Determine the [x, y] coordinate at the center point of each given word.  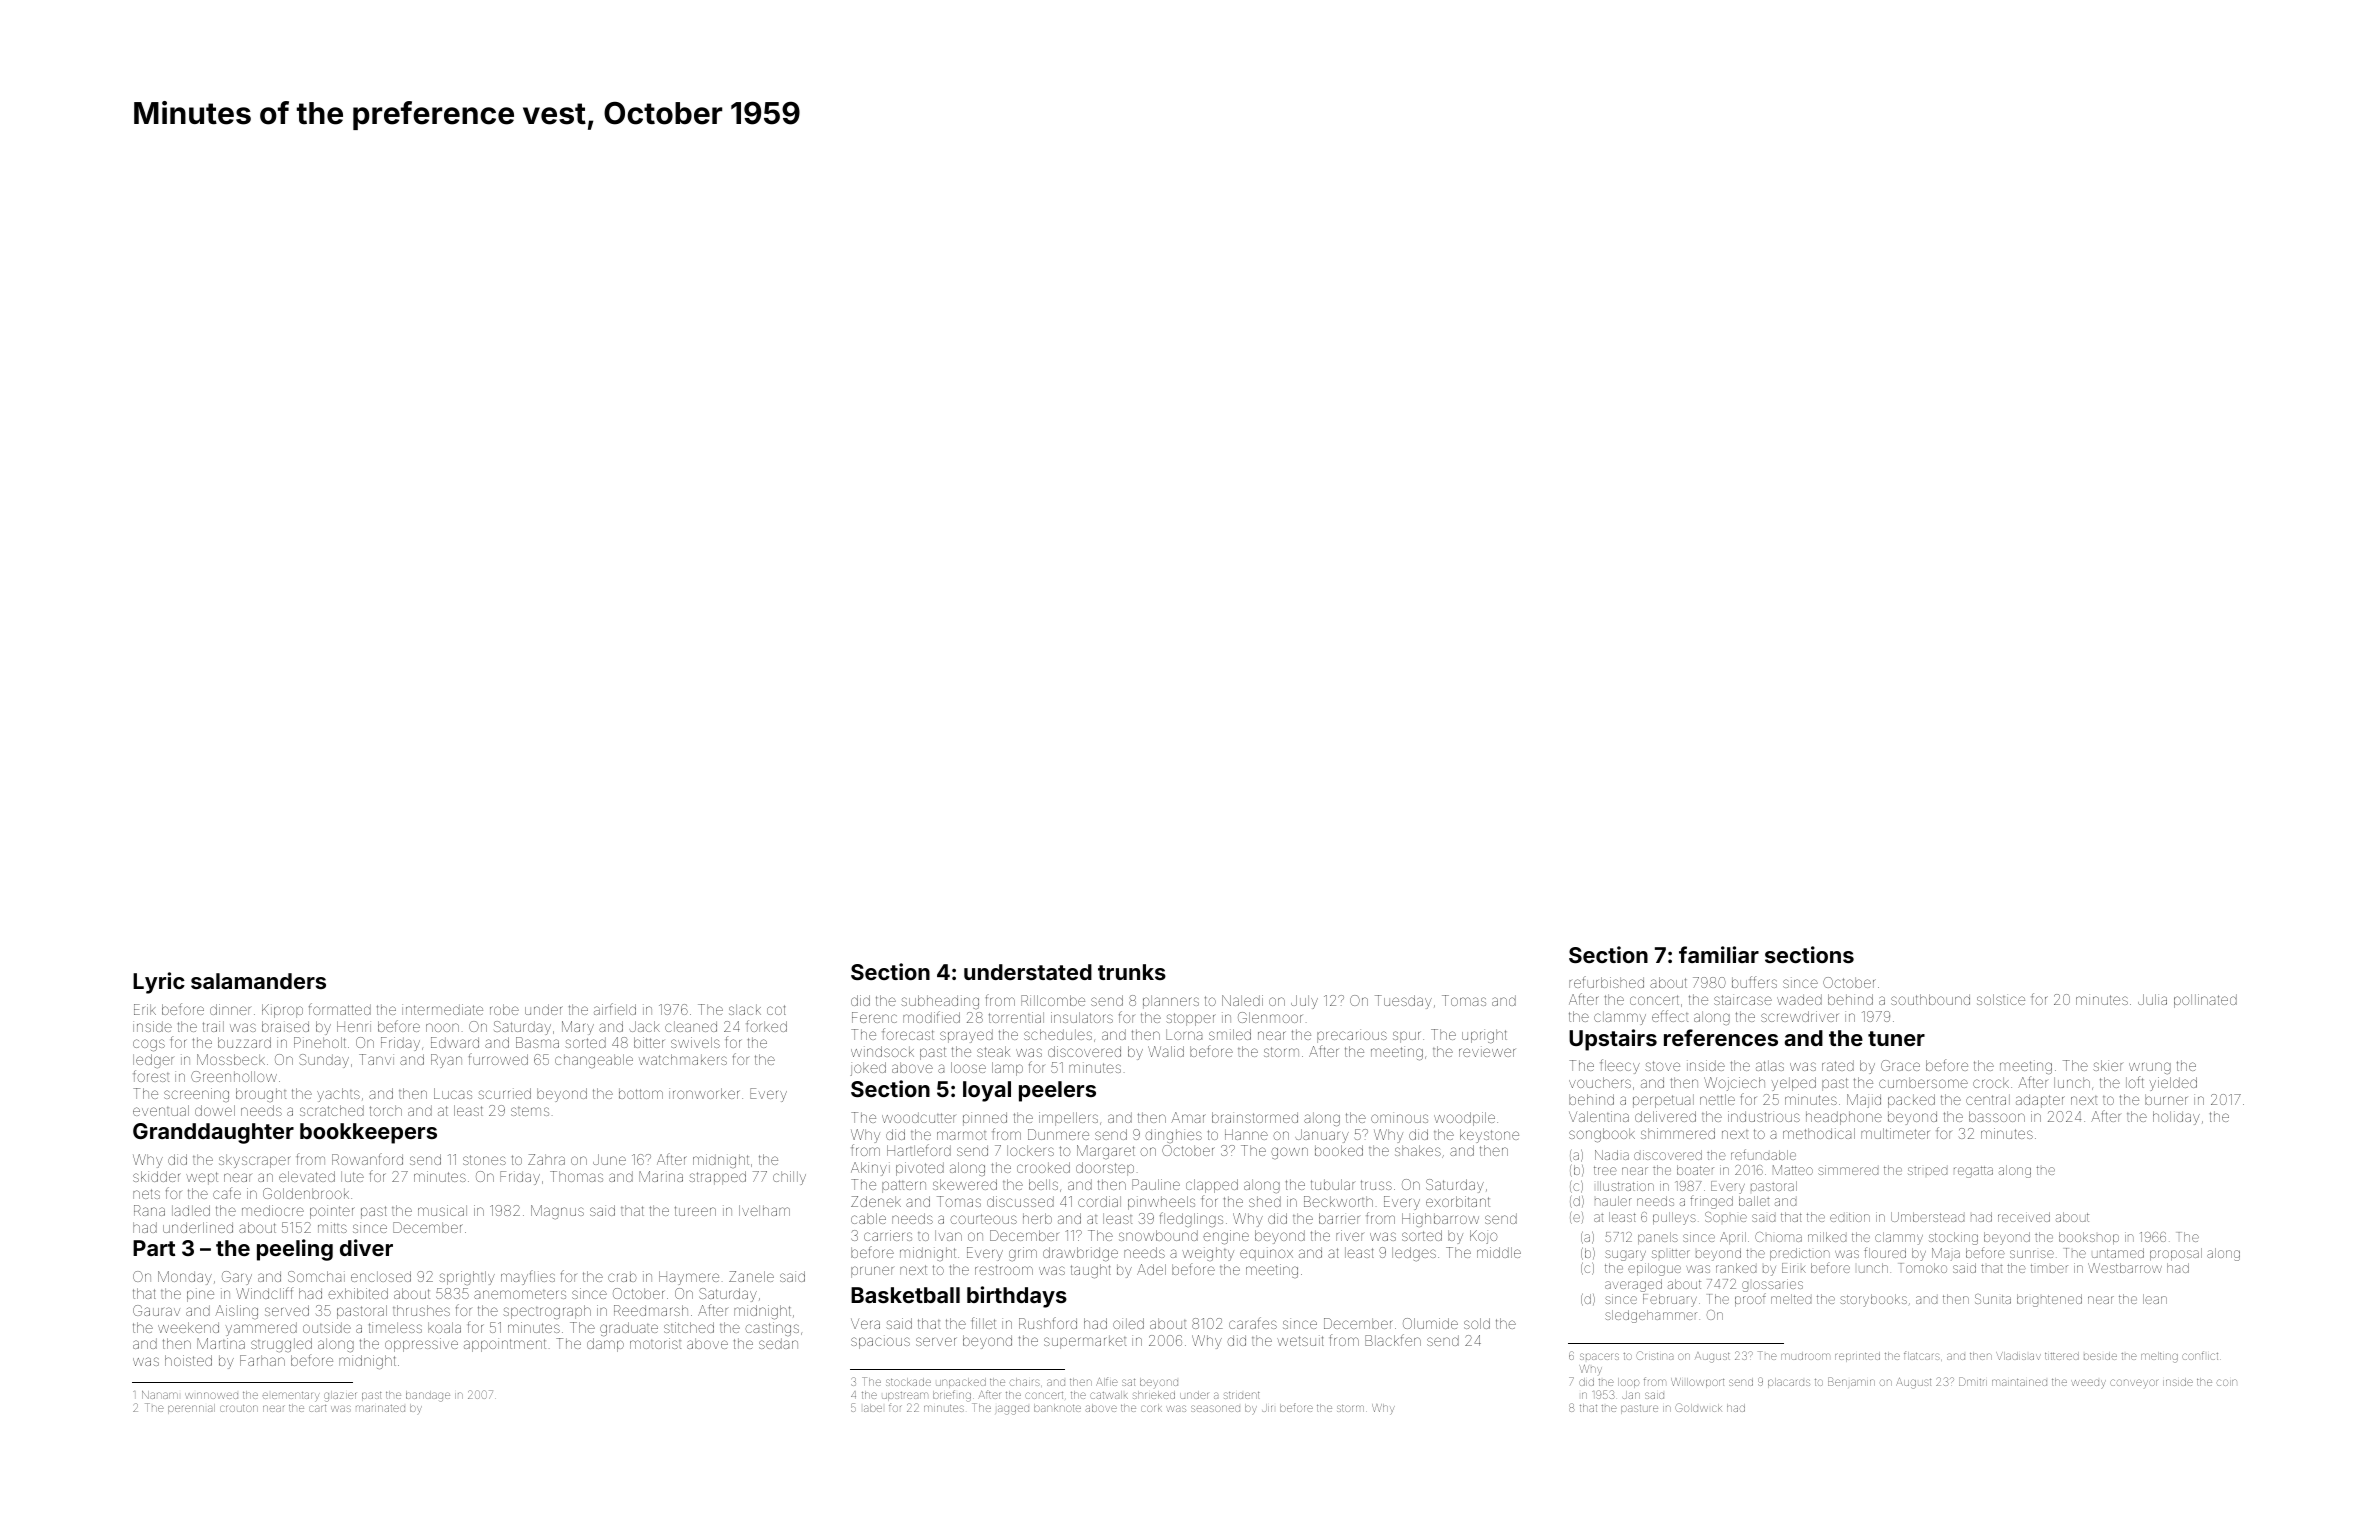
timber [2049, 1268]
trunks [1132, 972]
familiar [1719, 954]
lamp [1007, 1069]
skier [2107, 1065]
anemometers [520, 1294]
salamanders [258, 981]
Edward [455, 1042]
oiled [1128, 1323]
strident [1242, 1395]
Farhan [262, 1360]
